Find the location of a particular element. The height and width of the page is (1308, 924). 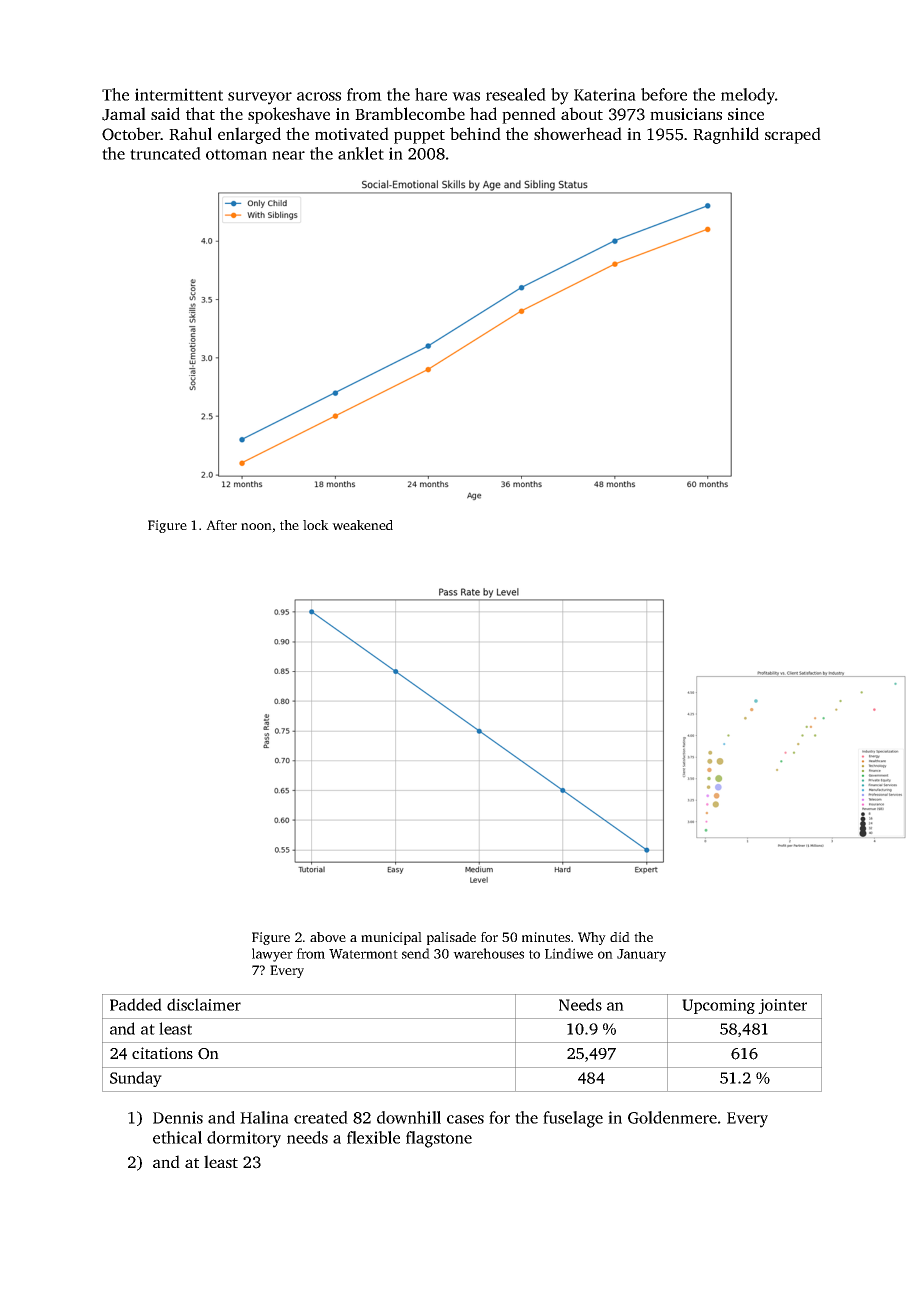

jointer is located at coordinates (782, 1006).
